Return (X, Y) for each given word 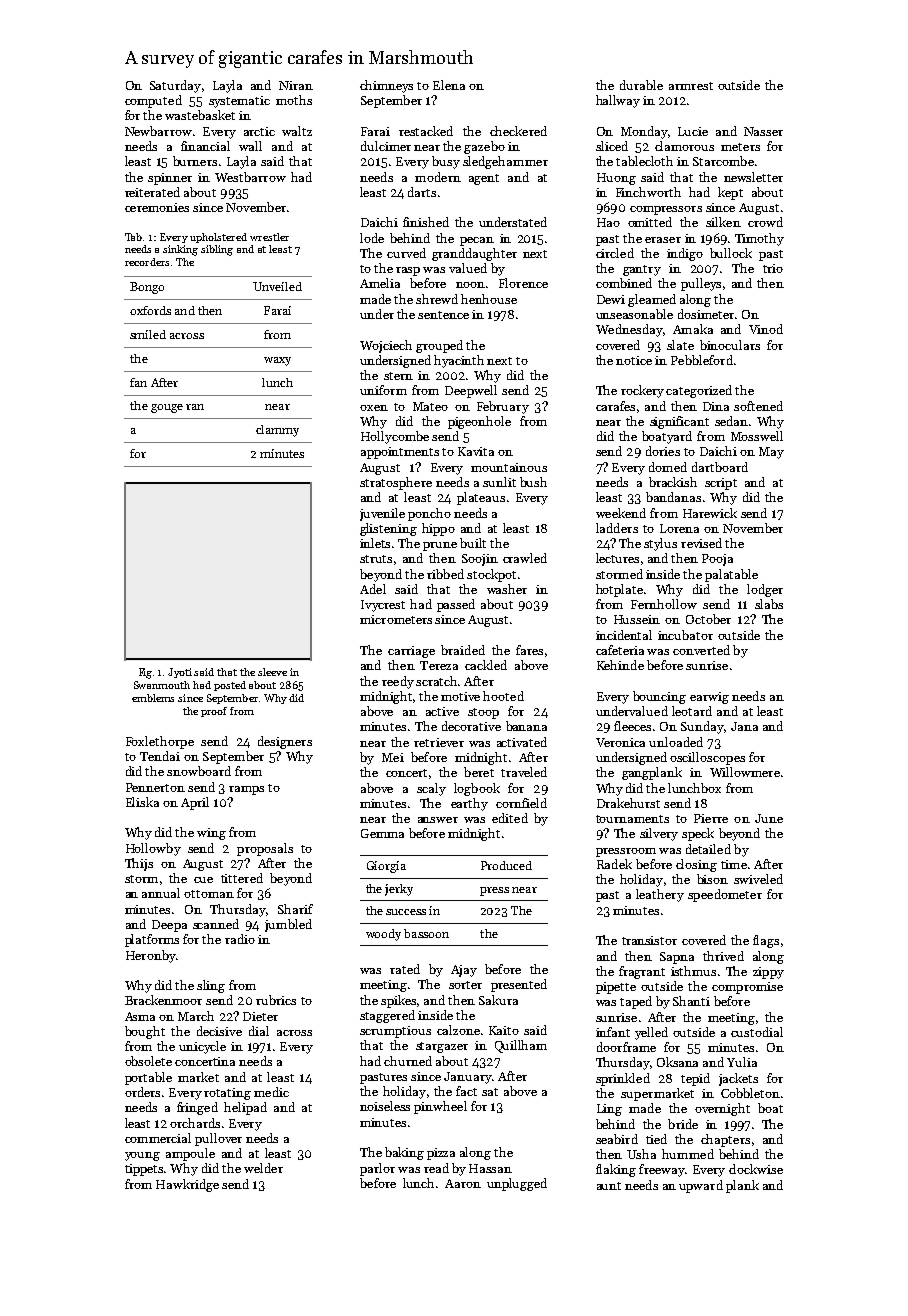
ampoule (190, 1154)
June (769, 818)
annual (161, 893)
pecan (477, 241)
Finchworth (648, 192)
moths (294, 100)
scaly (431, 789)
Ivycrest (383, 606)
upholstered (218, 238)
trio (773, 268)
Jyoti (180, 673)
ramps (246, 790)
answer (438, 820)
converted (701, 650)
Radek (614, 864)
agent (484, 179)
